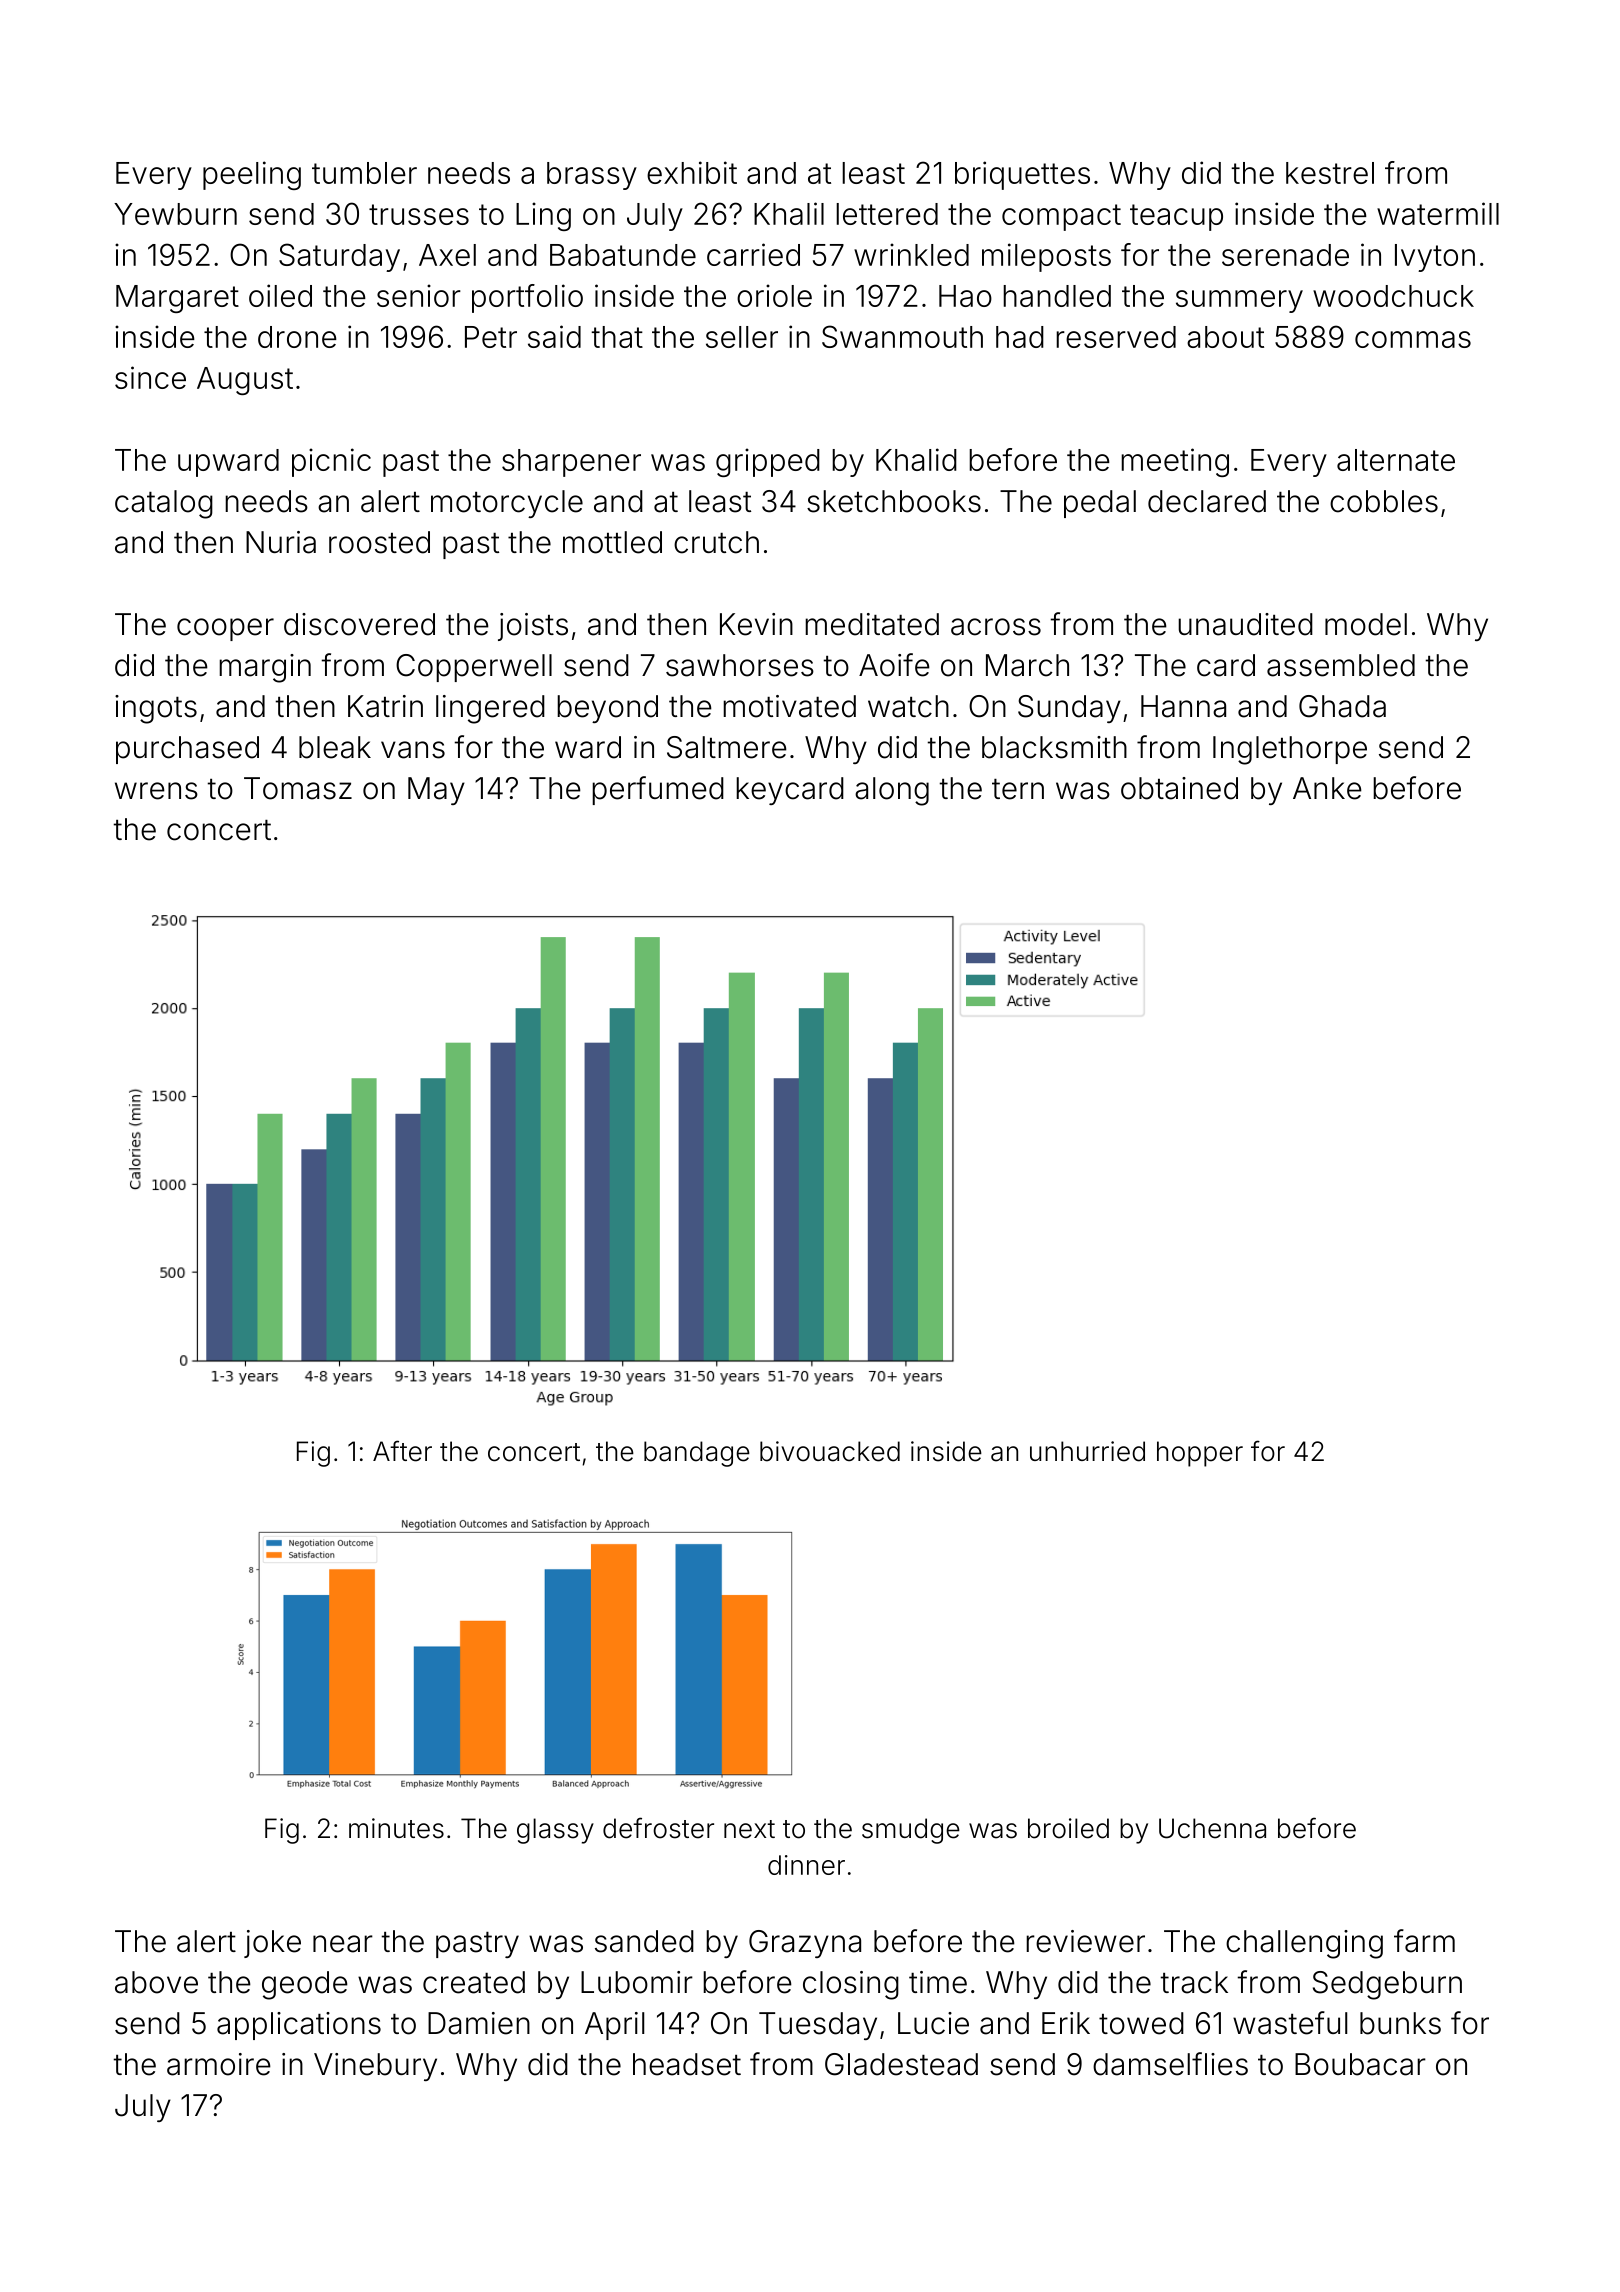  I want to click on picnic, so click(331, 462).
